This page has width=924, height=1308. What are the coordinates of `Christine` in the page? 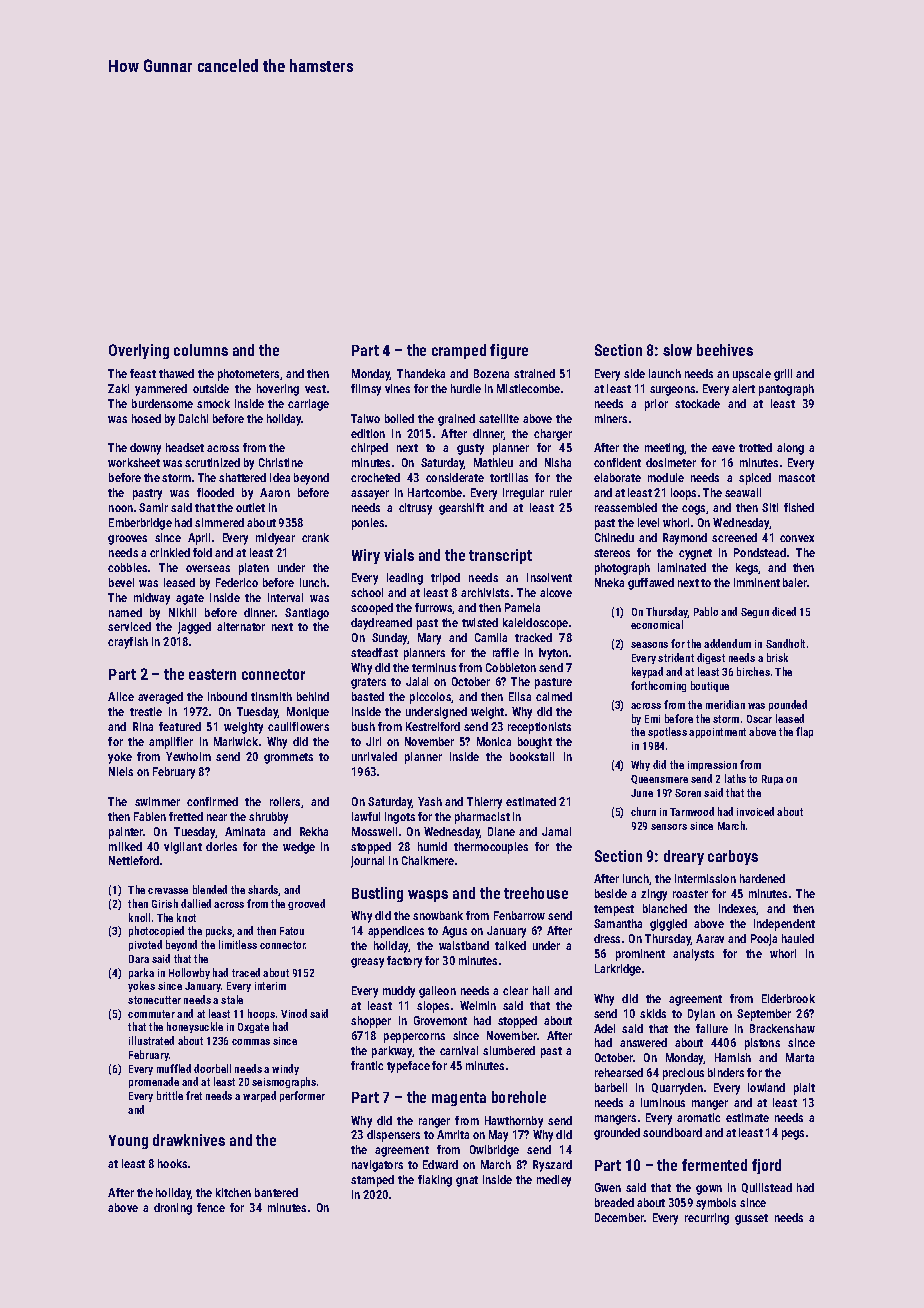 It's located at (281, 462).
